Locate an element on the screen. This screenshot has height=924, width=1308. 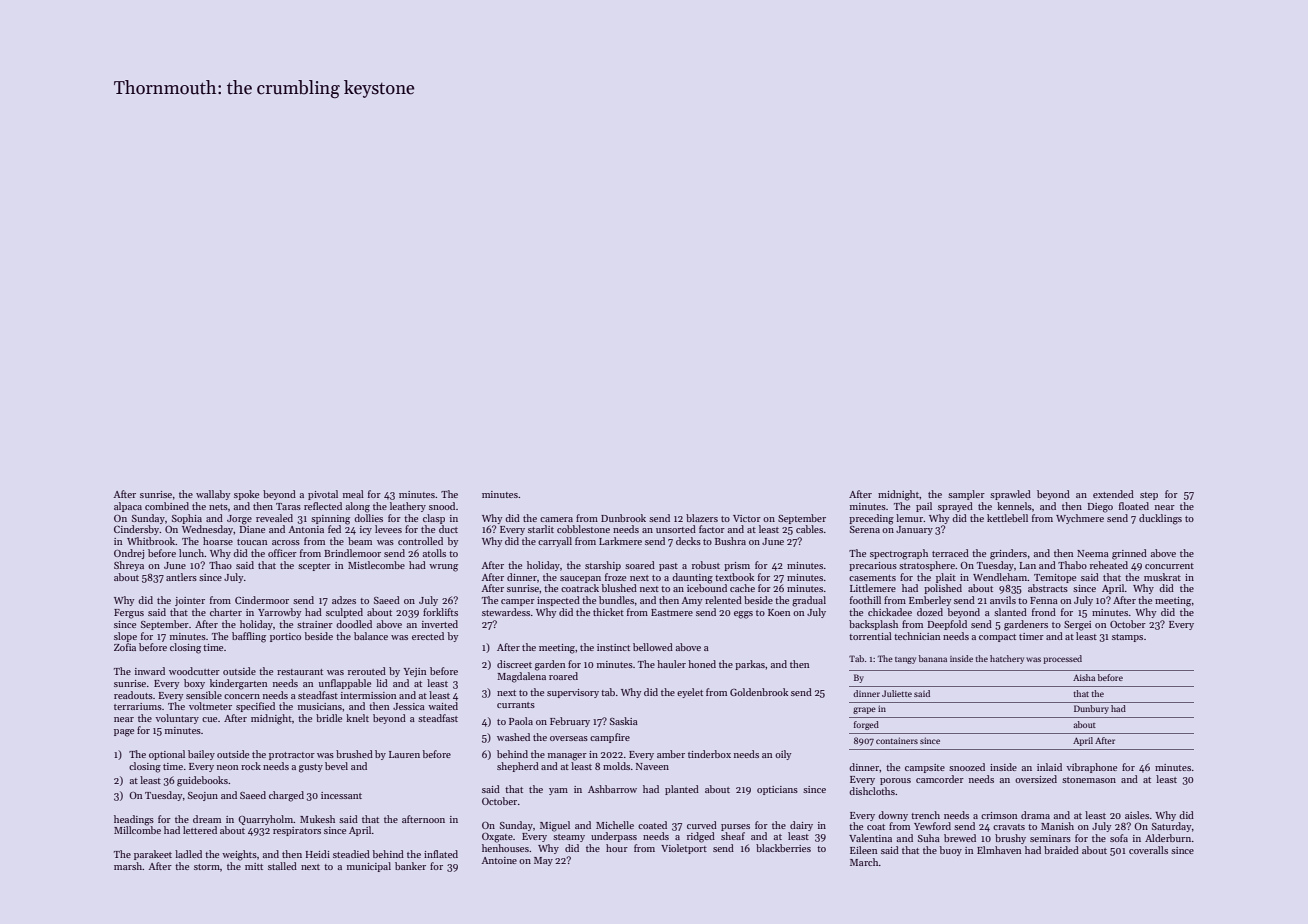
underpass is located at coordinates (614, 837).
